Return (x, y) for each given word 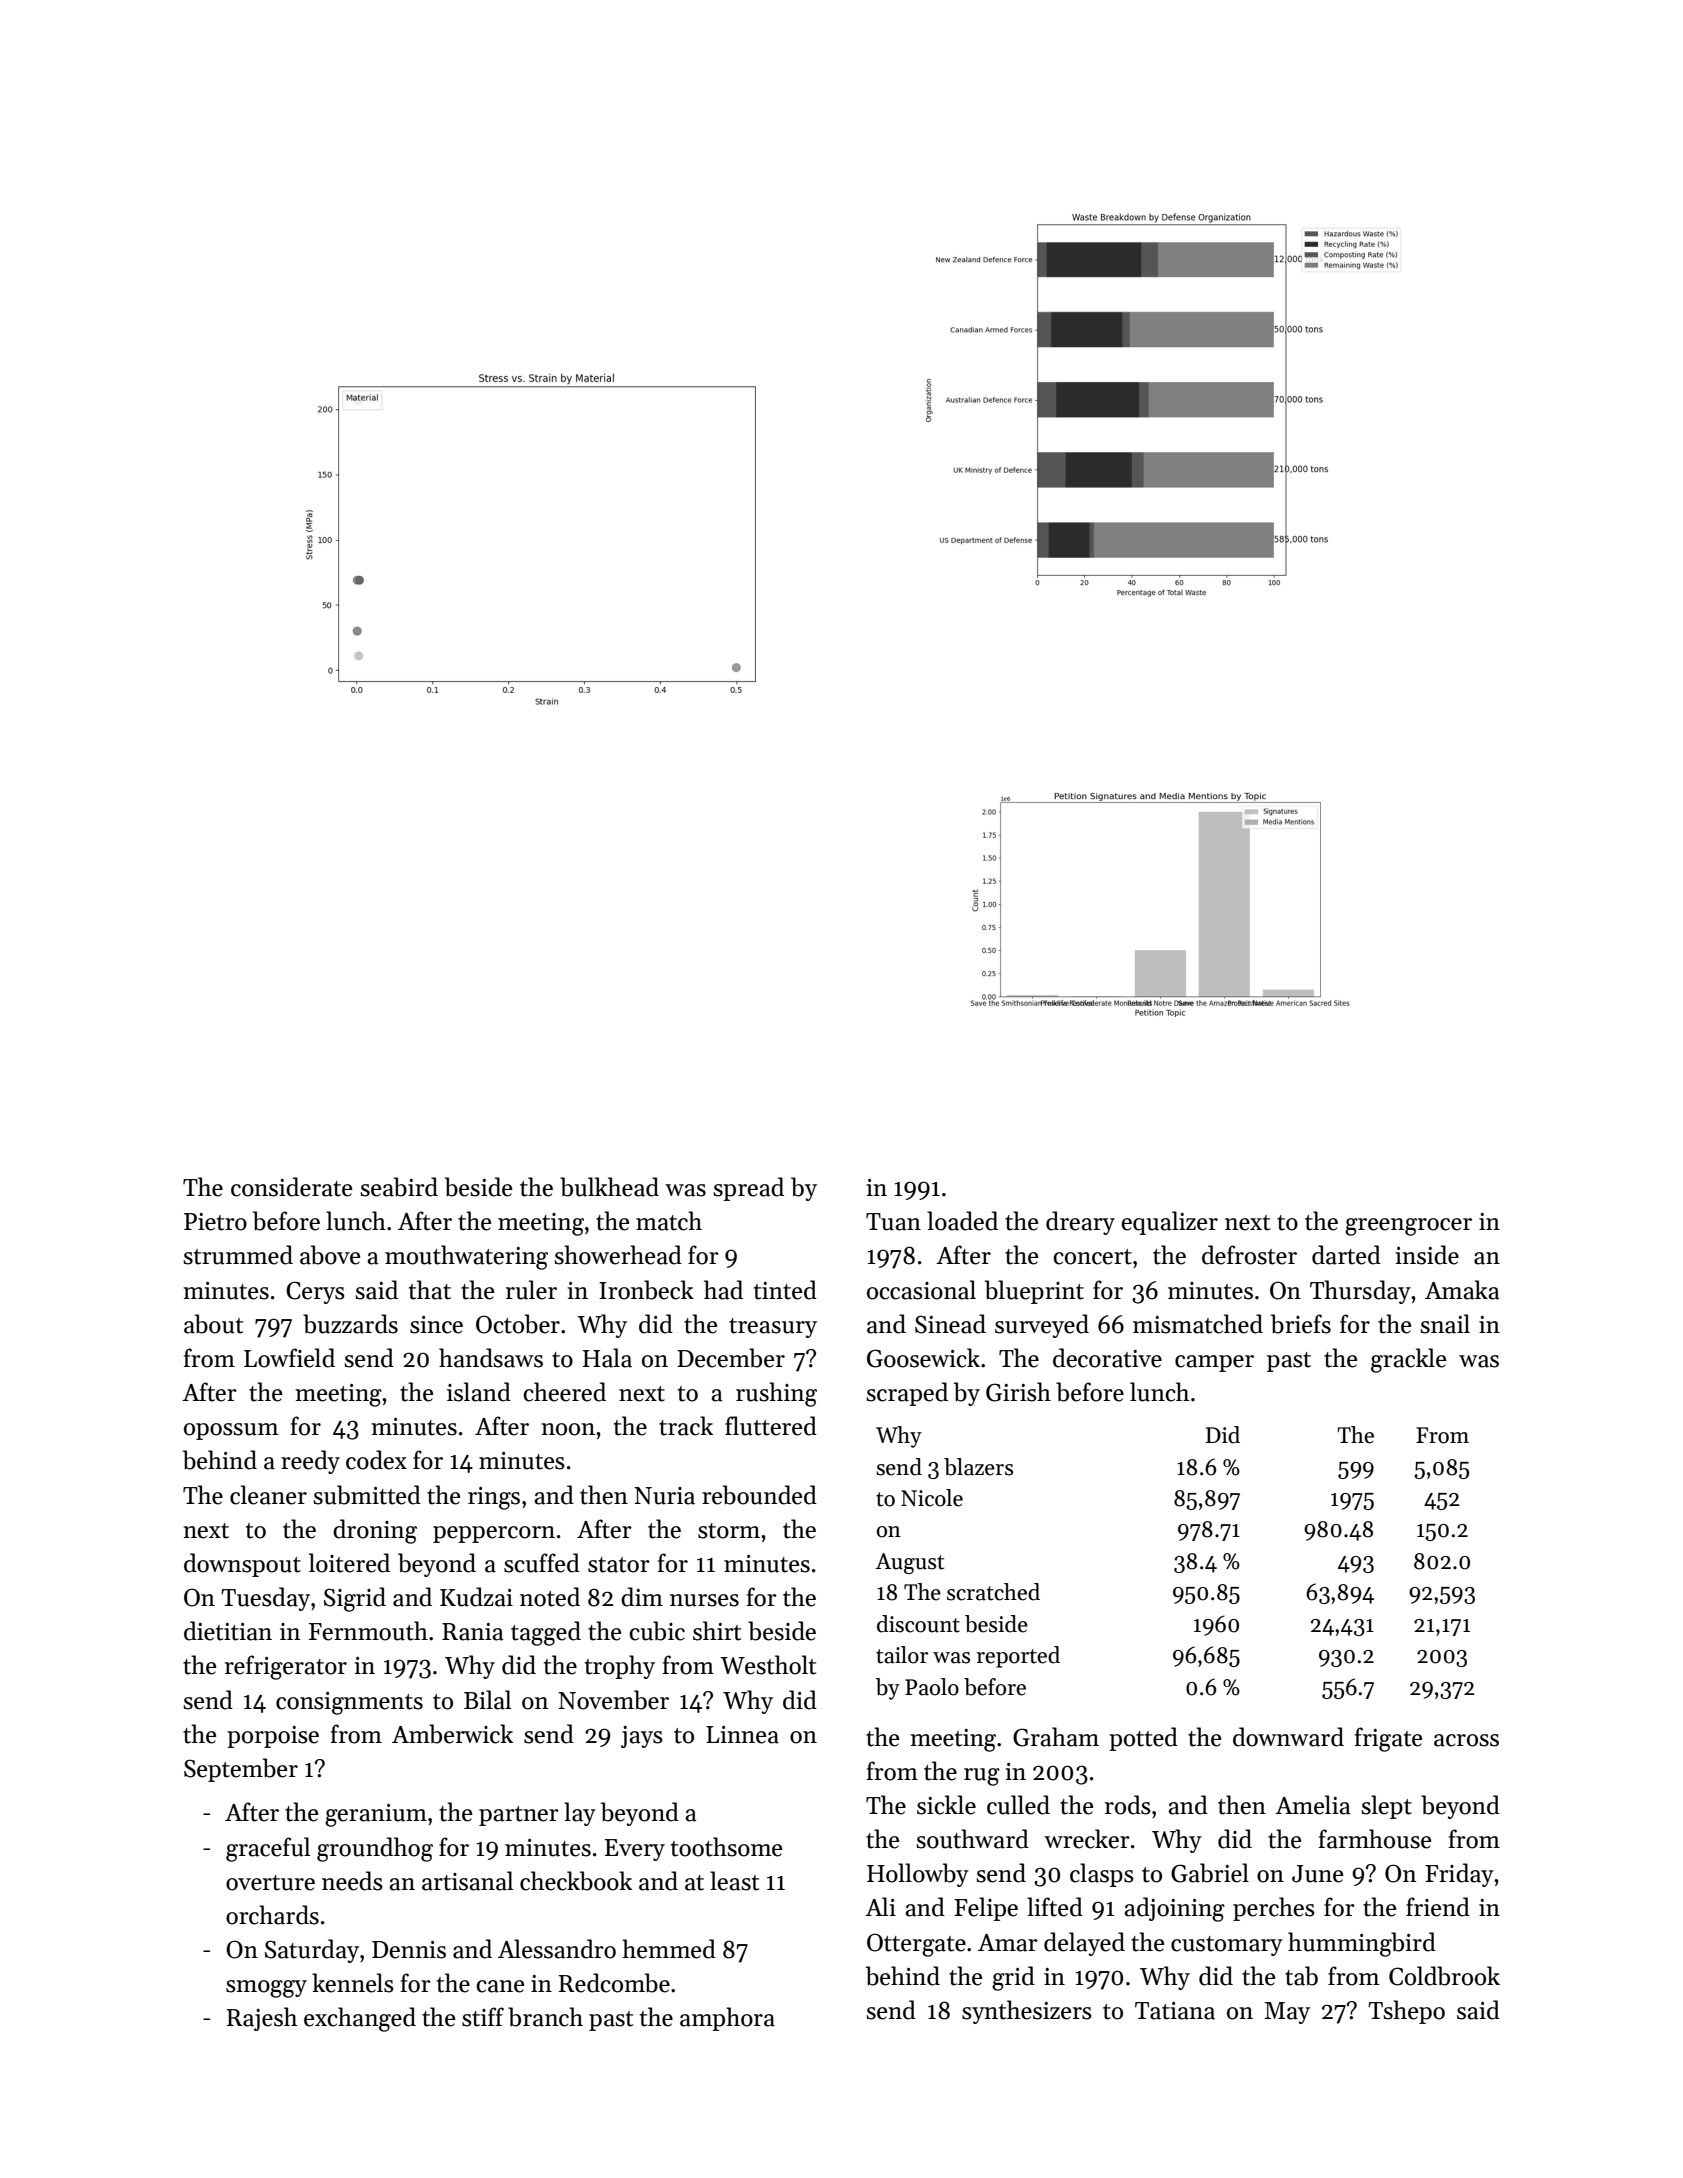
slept (1386, 1807)
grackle (1408, 1360)
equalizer (1169, 1223)
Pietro (215, 1222)
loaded (962, 1221)
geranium (376, 1815)
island (479, 1392)
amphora (727, 2019)
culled (1018, 1805)
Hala (607, 1358)
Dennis (409, 1950)
